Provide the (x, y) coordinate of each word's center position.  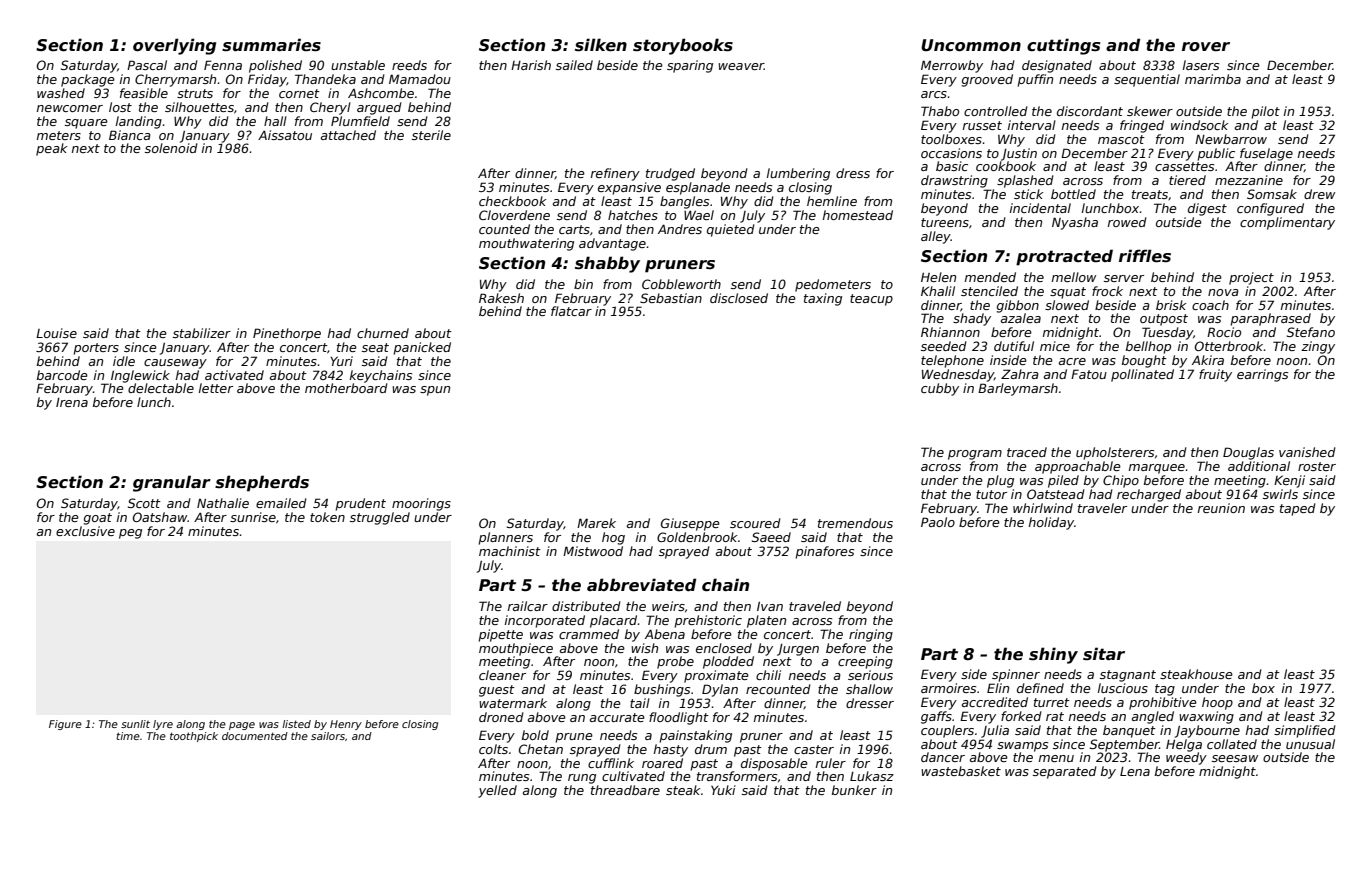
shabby (607, 264)
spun (435, 391)
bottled (1073, 194)
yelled (497, 791)
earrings (1262, 375)
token (327, 517)
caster (814, 749)
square (86, 124)
